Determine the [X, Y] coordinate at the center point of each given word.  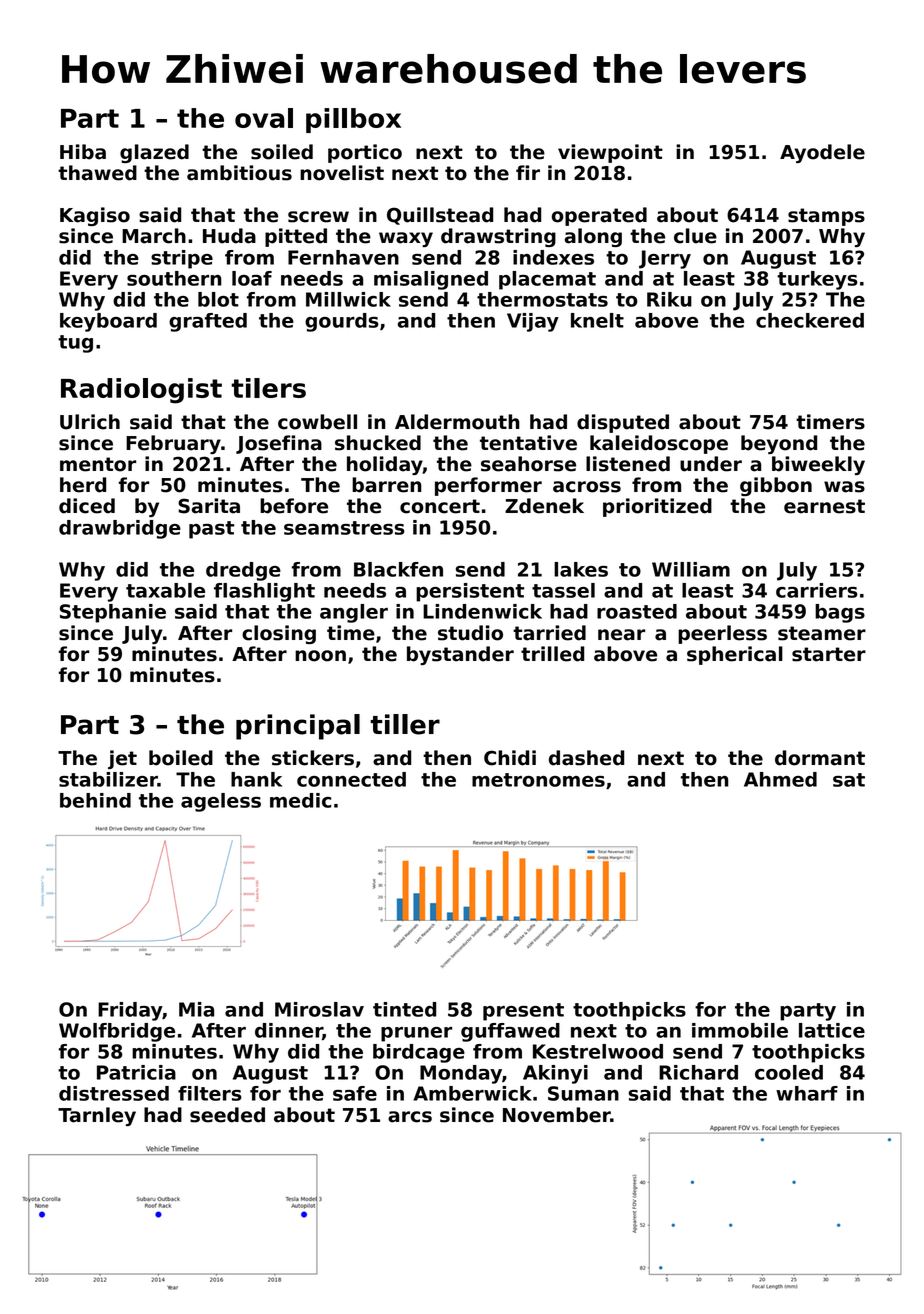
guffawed [510, 1032]
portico [365, 153]
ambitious [239, 173]
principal [298, 727]
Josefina [279, 444]
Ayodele [822, 153]
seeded [227, 1115]
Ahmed [780, 779]
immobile [740, 1030]
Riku [669, 299]
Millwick [348, 299]
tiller [405, 724]
